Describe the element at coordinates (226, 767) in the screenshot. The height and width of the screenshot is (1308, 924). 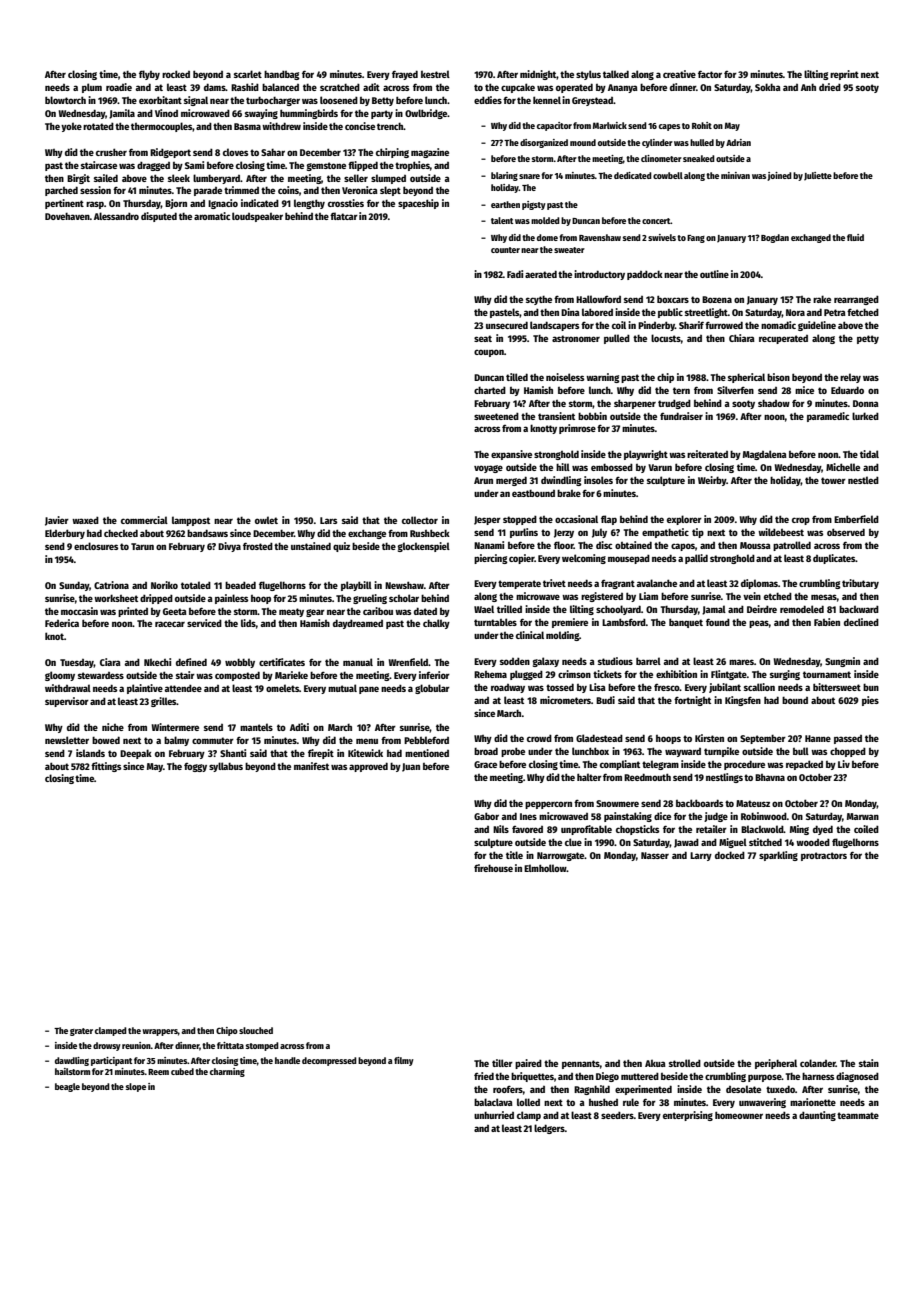
I see `syllabus` at that location.
